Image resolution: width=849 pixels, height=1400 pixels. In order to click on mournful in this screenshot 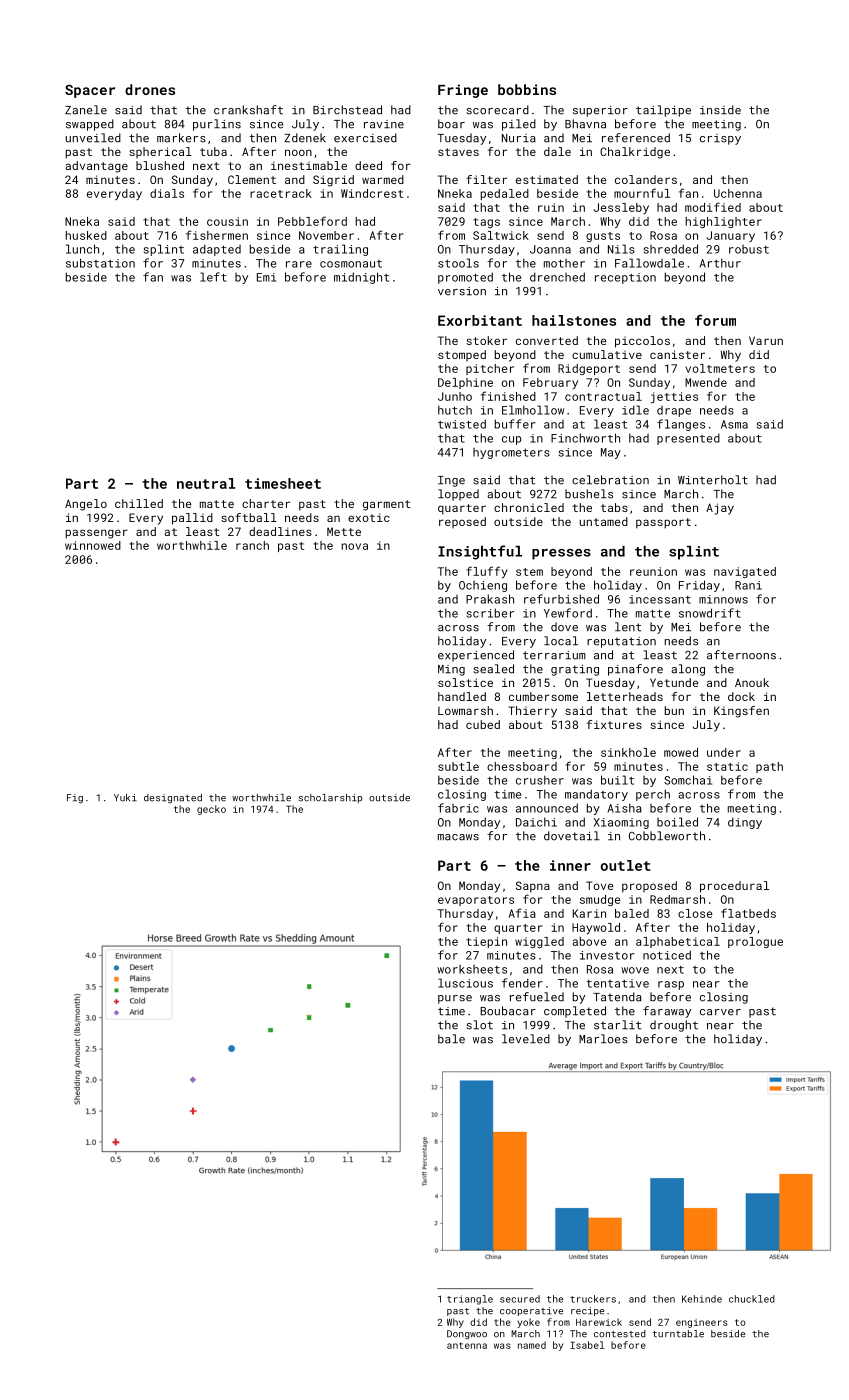, I will do `click(642, 193)`.
